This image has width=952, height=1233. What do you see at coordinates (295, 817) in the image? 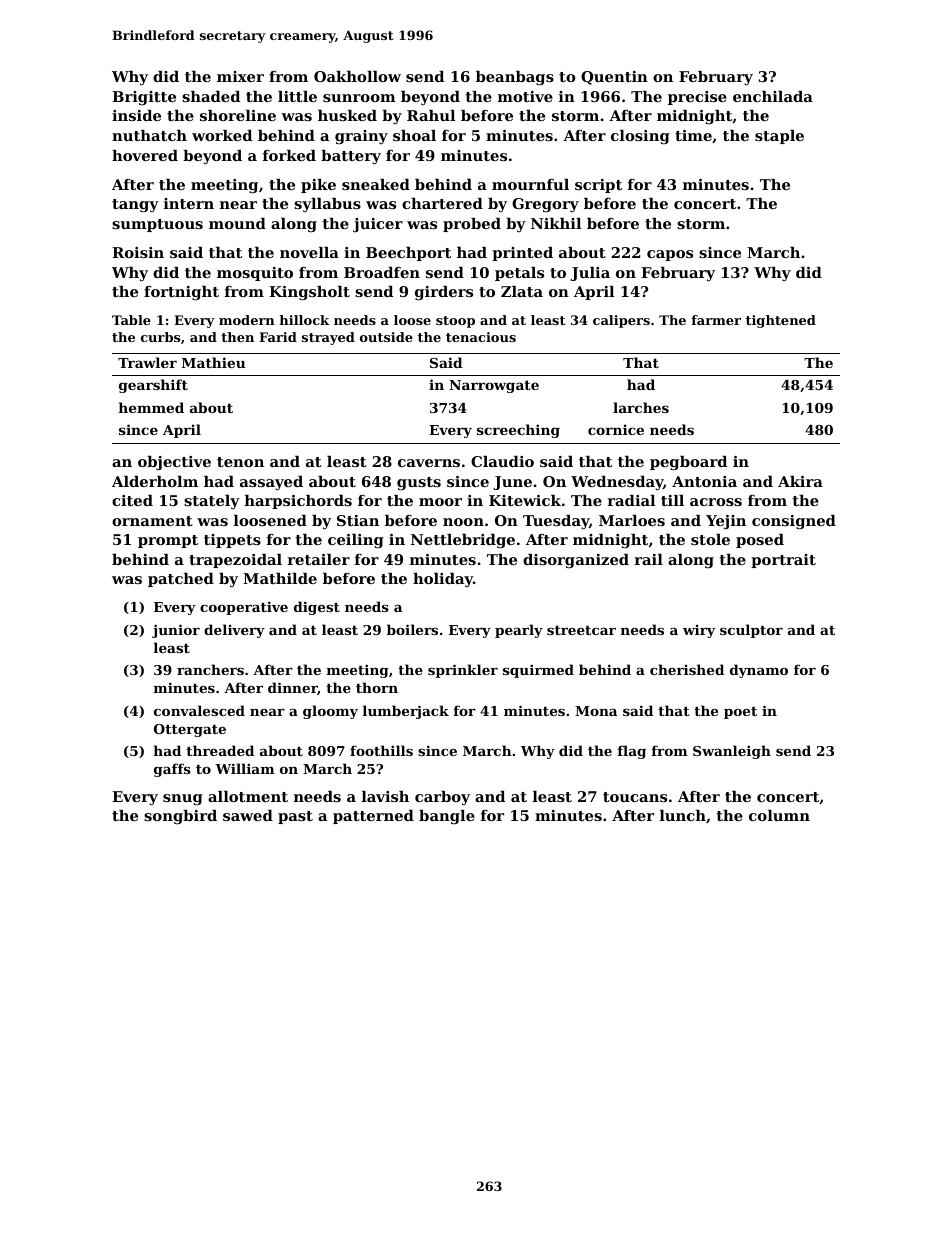
I see `past` at bounding box center [295, 817].
